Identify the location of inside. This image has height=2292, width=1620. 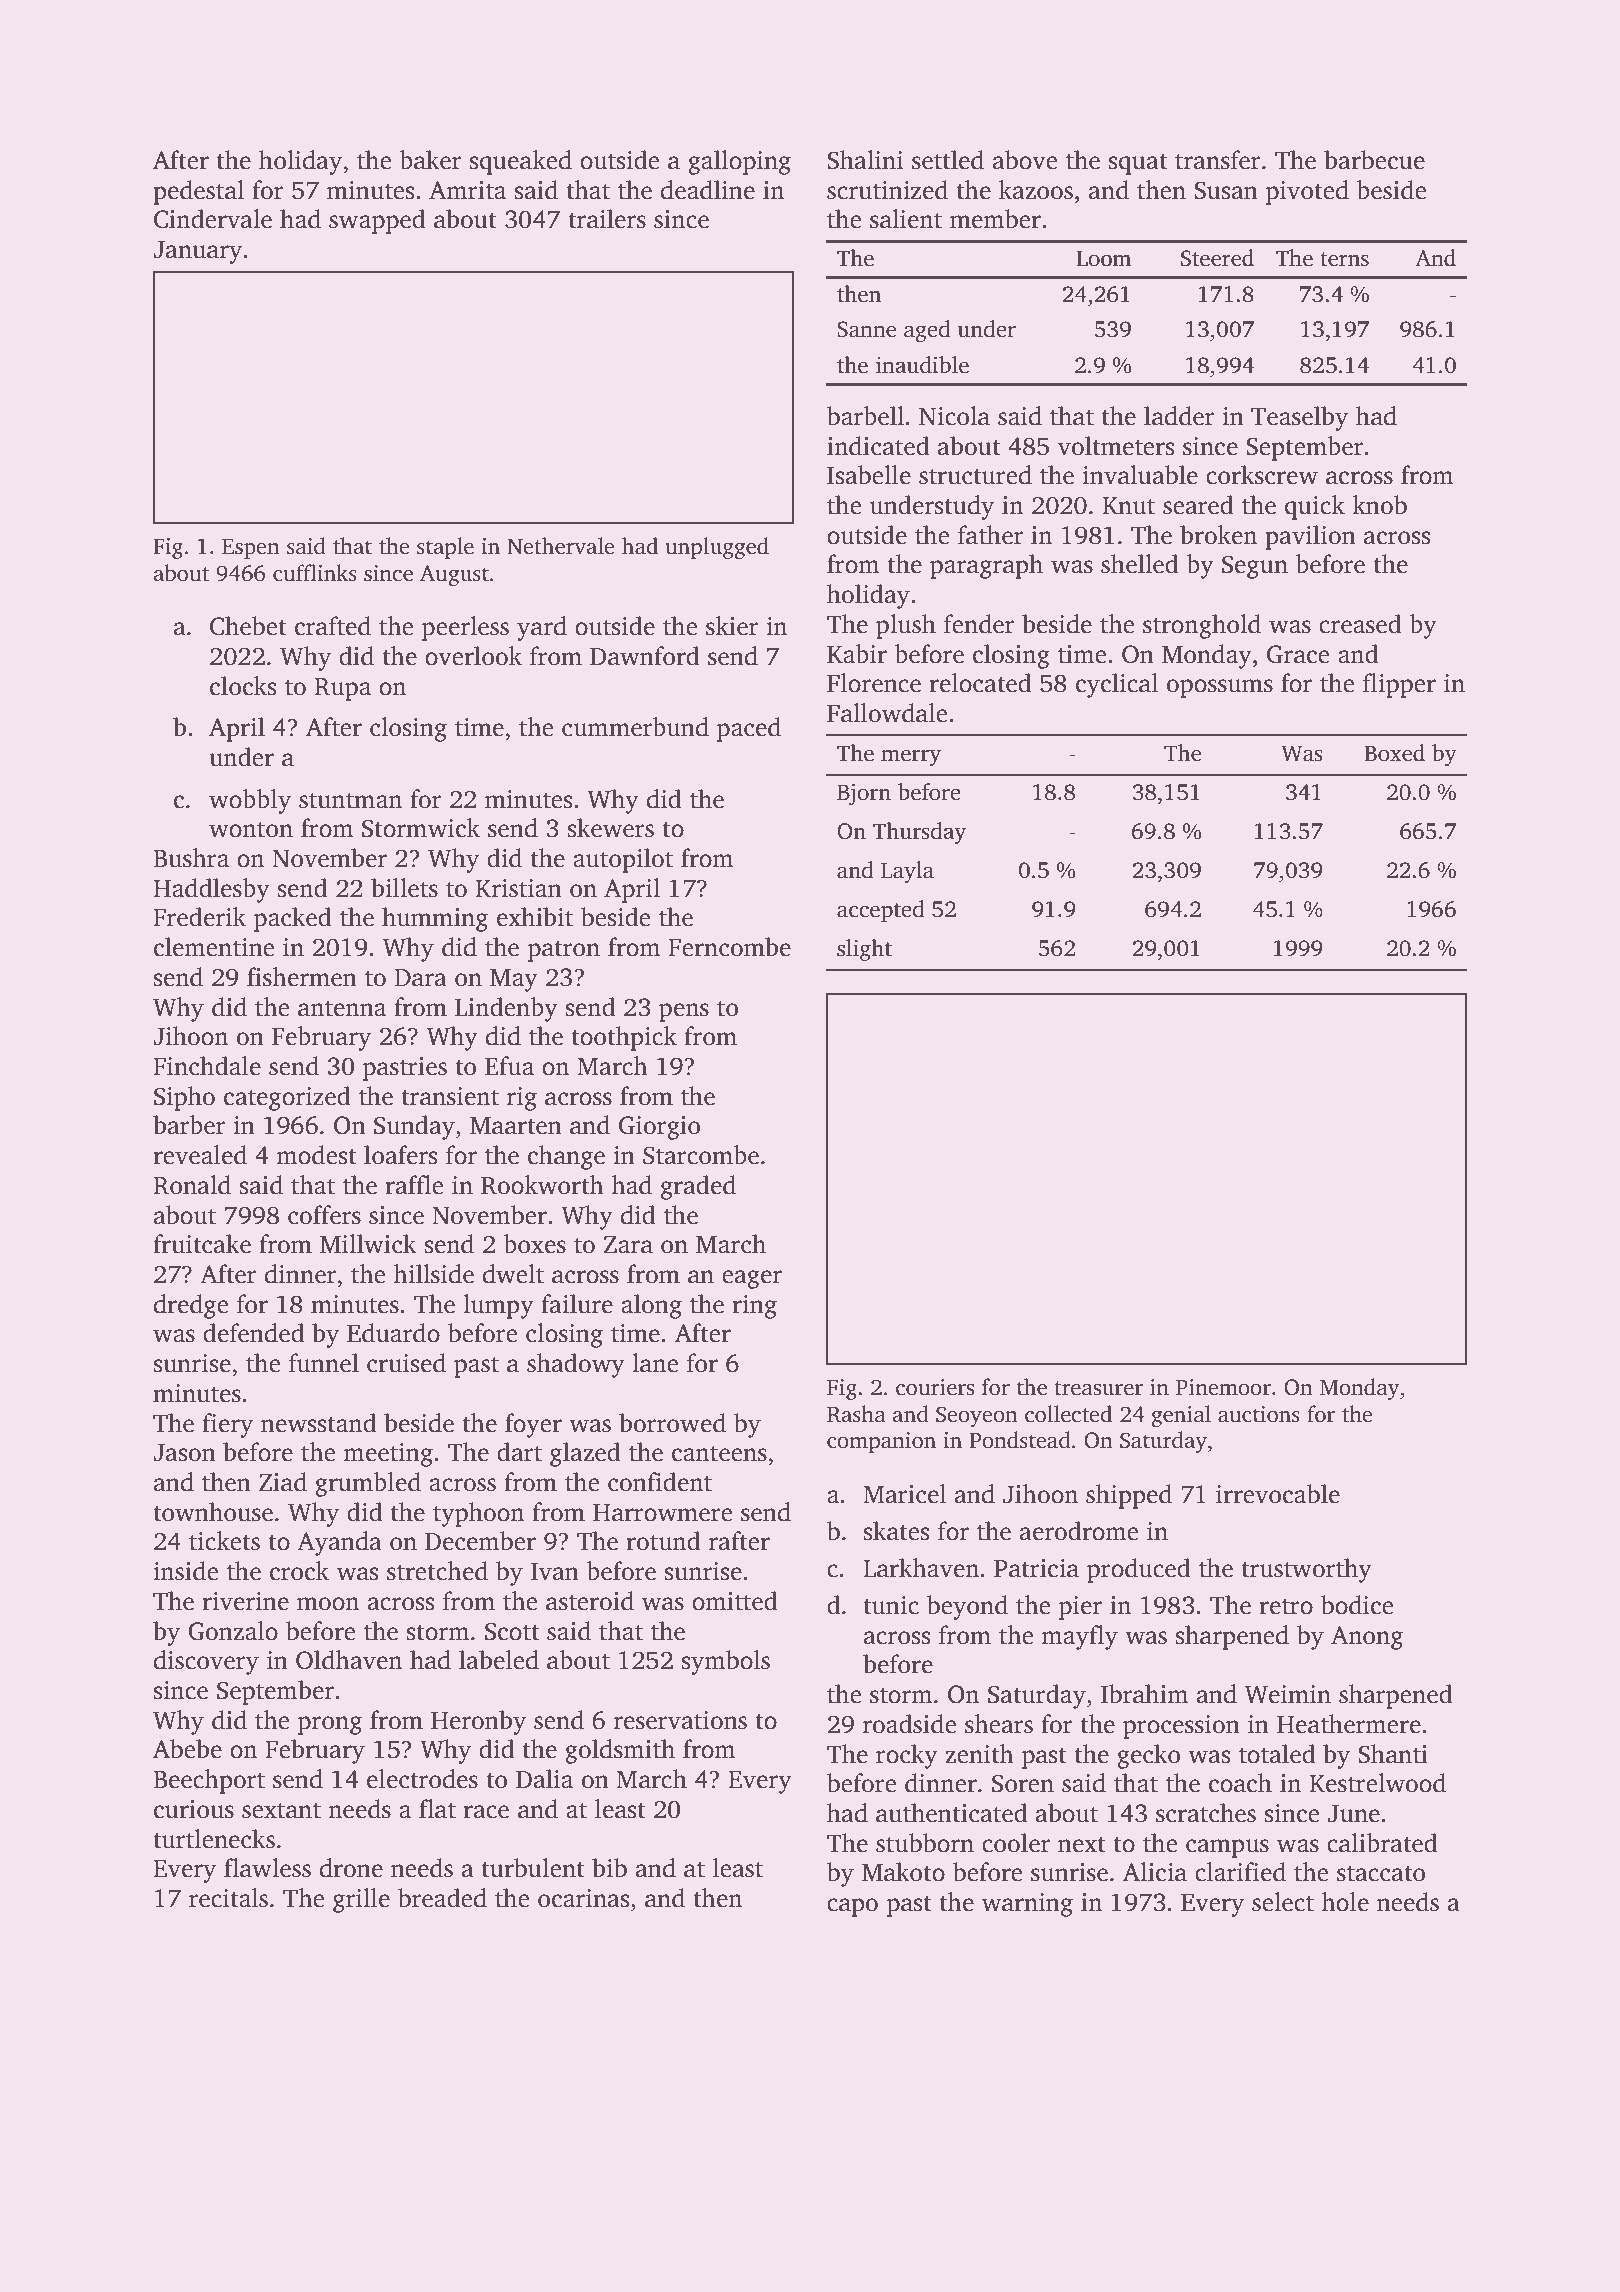
(186, 1571).
